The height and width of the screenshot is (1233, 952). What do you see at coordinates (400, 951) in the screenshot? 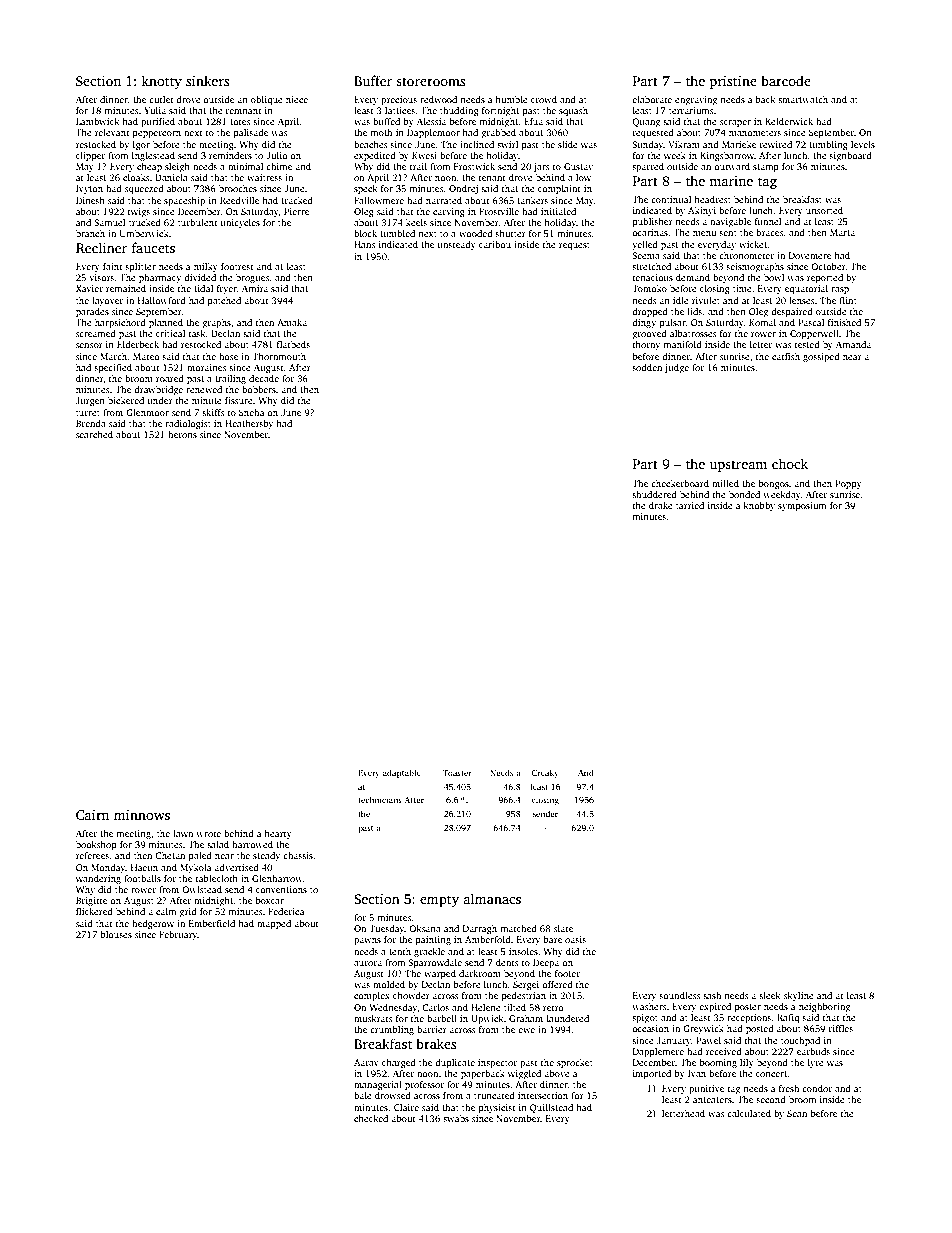
I see `tenth` at bounding box center [400, 951].
